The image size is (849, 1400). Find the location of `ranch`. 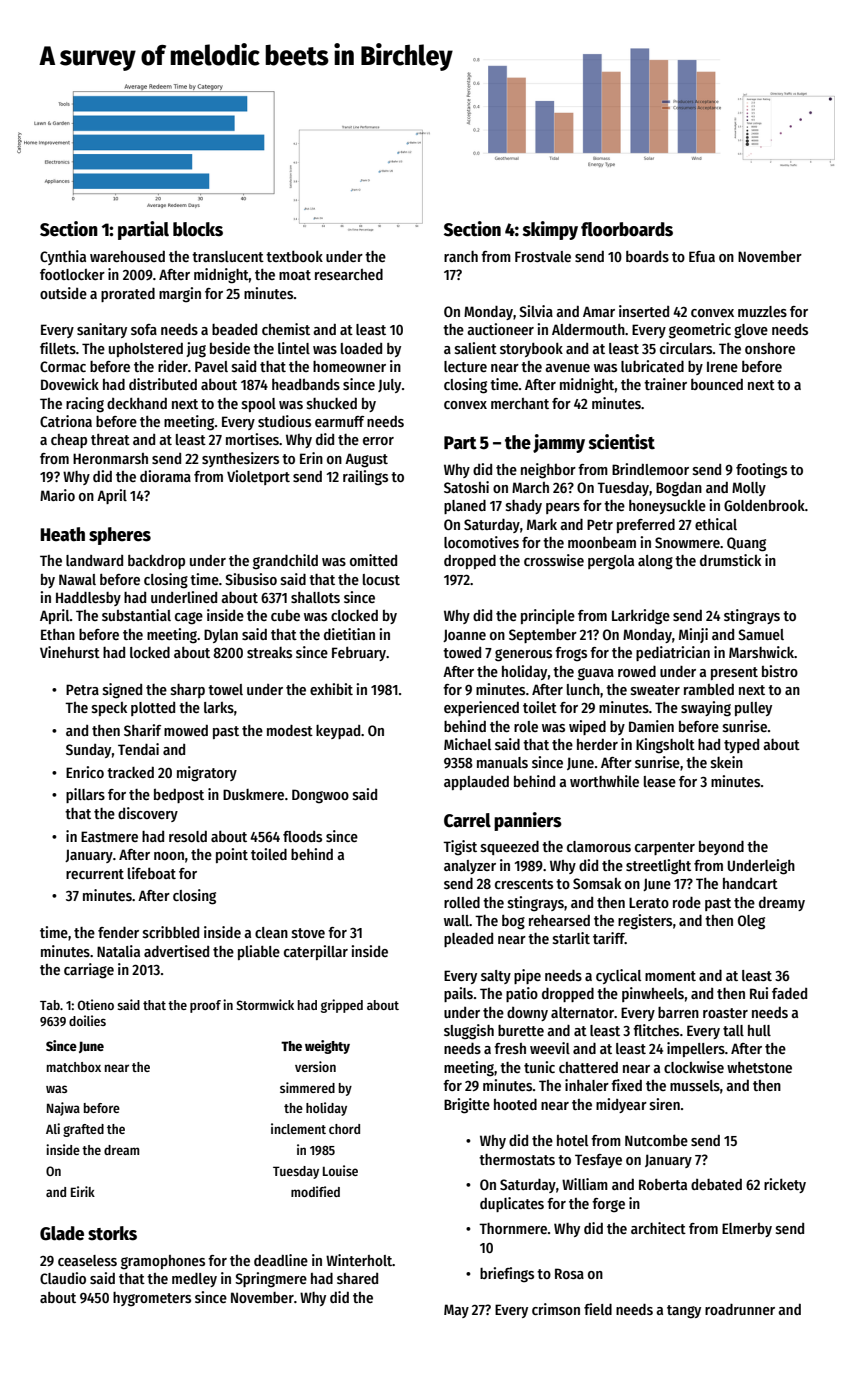

ranch is located at coordinates (461, 256).
